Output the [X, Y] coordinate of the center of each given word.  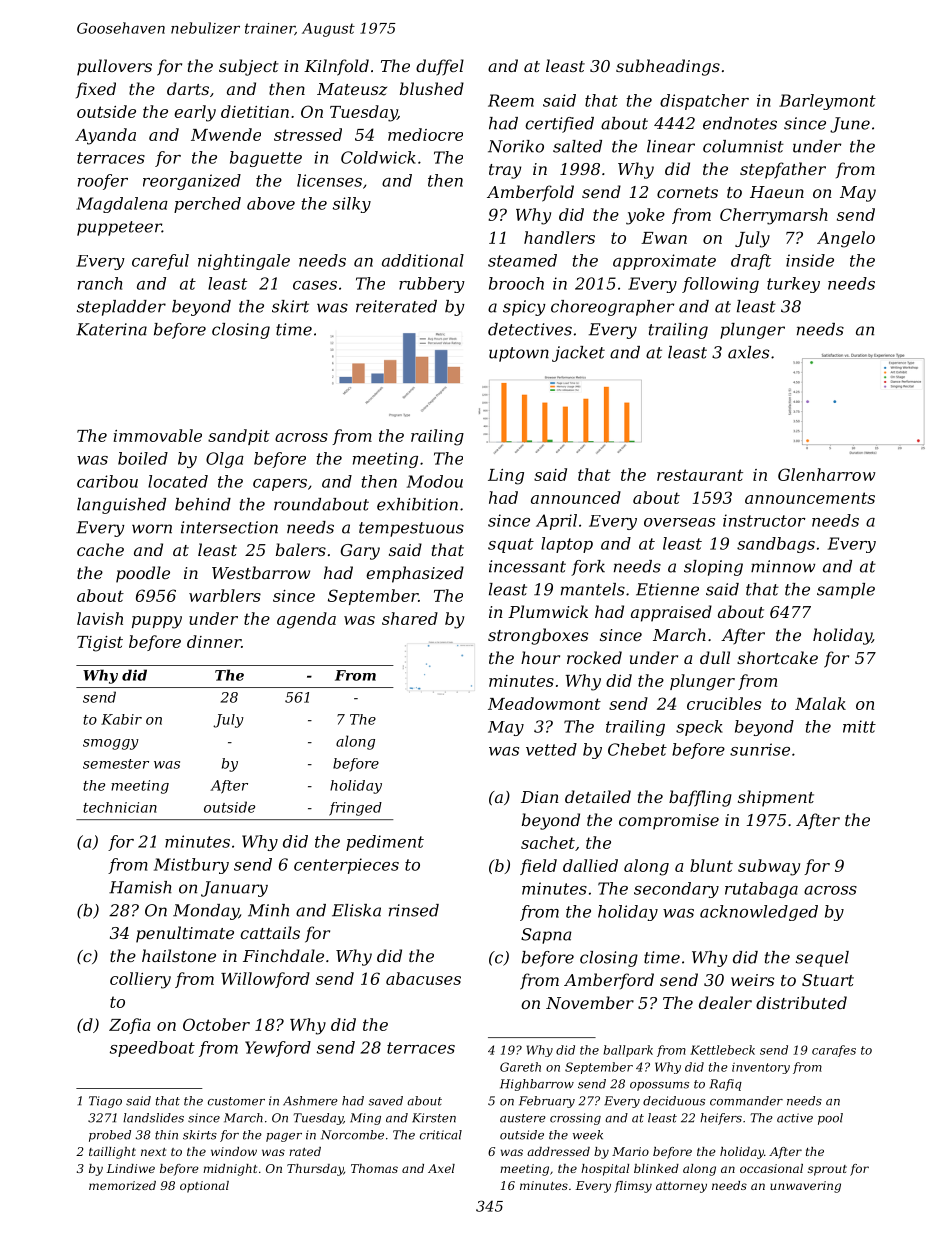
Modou [435, 481]
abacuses [423, 978]
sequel [822, 959]
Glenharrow [826, 474]
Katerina [111, 329]
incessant [527, 566]
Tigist [100, 644]
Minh [268, 910]
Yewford [278, 1049]
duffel [440, 67]
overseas [679, 522]
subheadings [668, 67]
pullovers [114, 67]
